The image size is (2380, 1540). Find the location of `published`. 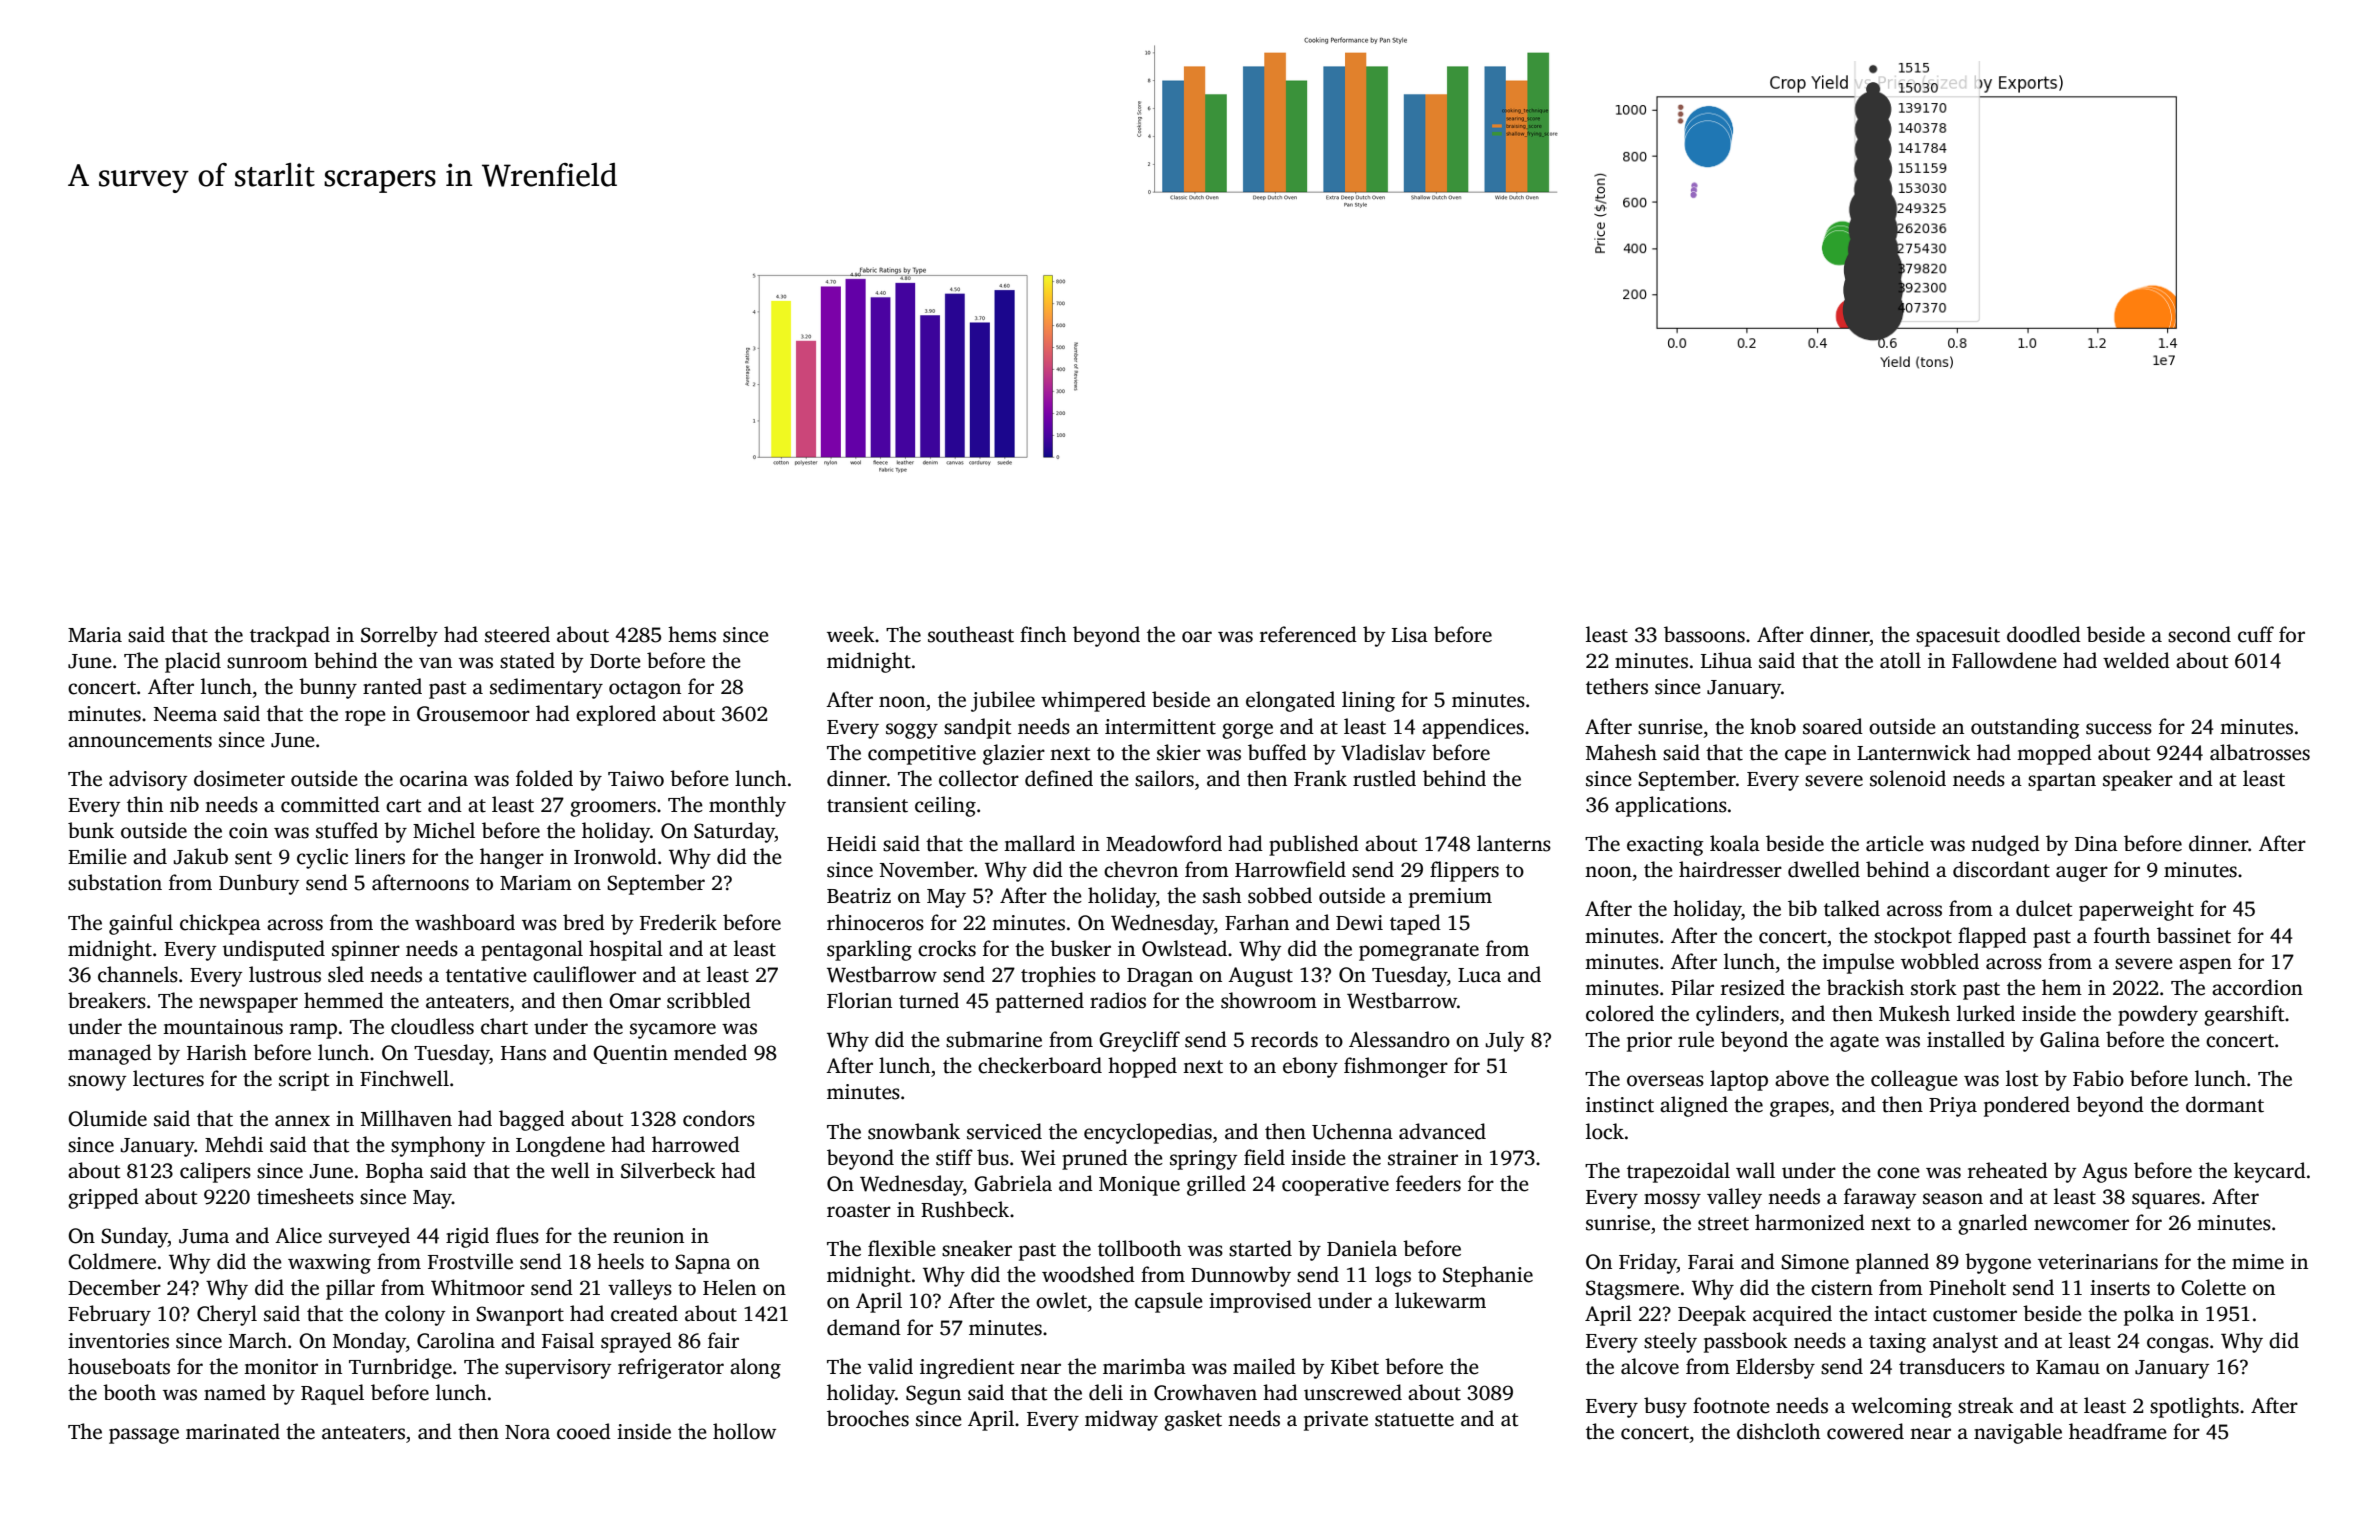

published is located at coordinates (1314, 845).
